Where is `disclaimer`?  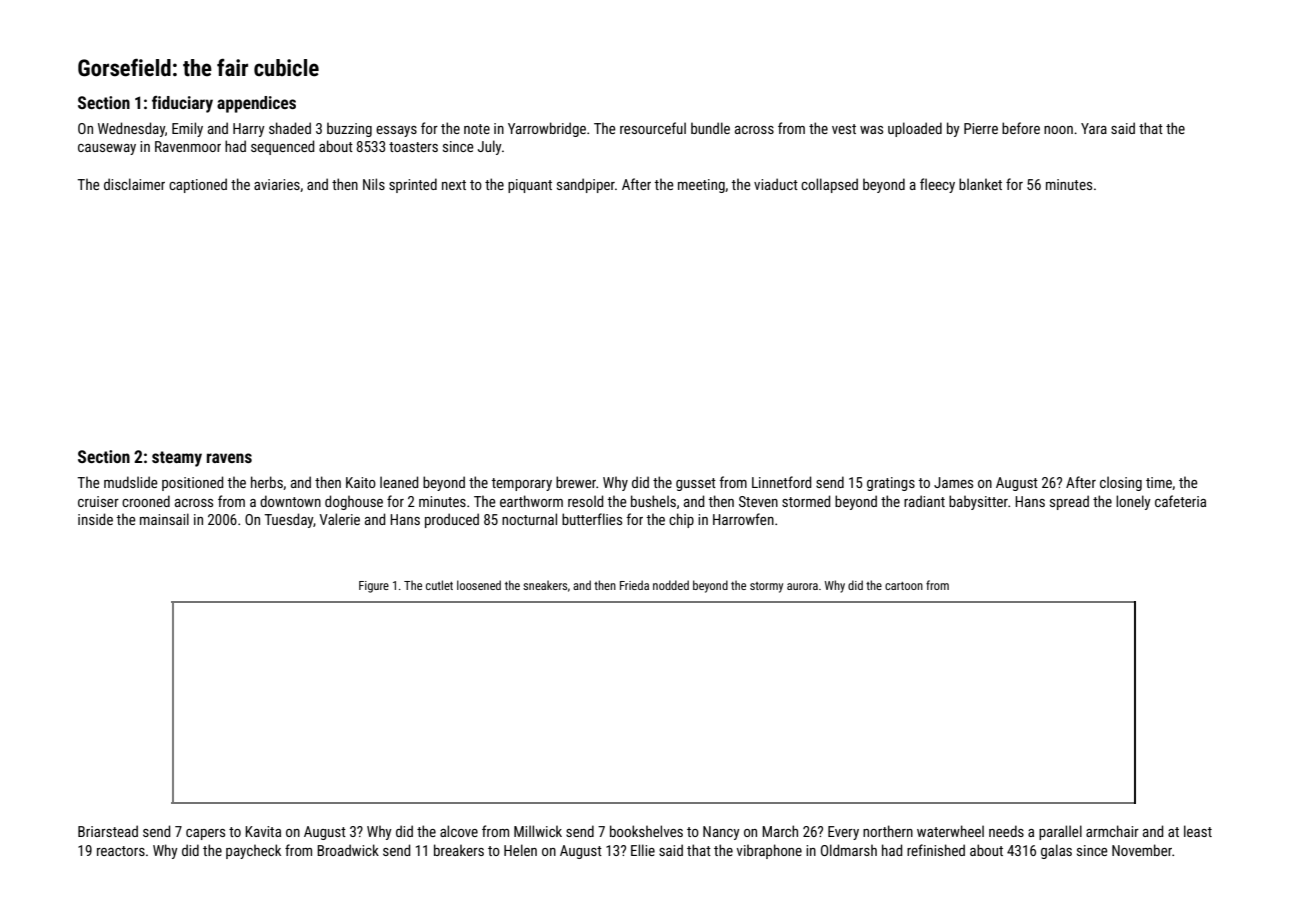 disclaimer is located at coordinates (134, 184).
